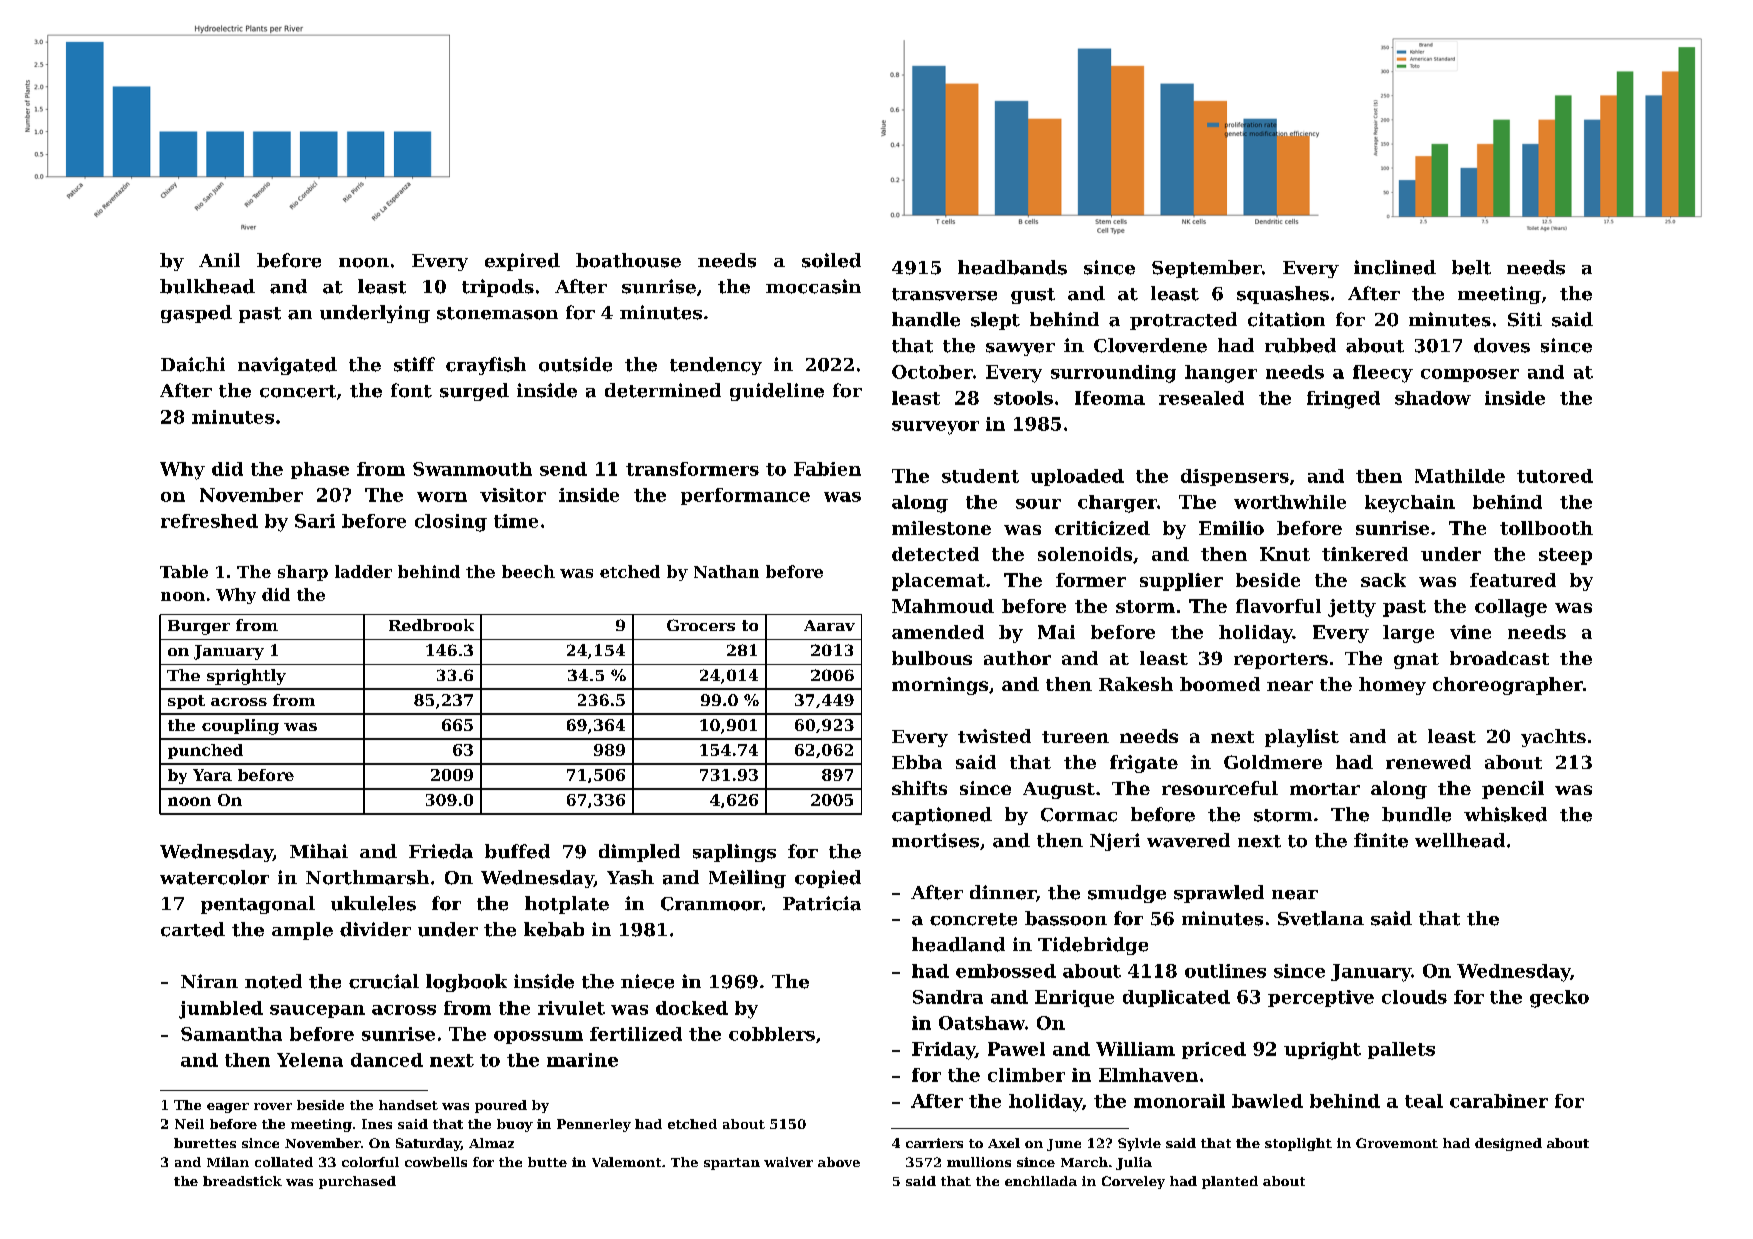 The image size is (1753, 1239). I want to click on tutored, so click(1555, 476).
